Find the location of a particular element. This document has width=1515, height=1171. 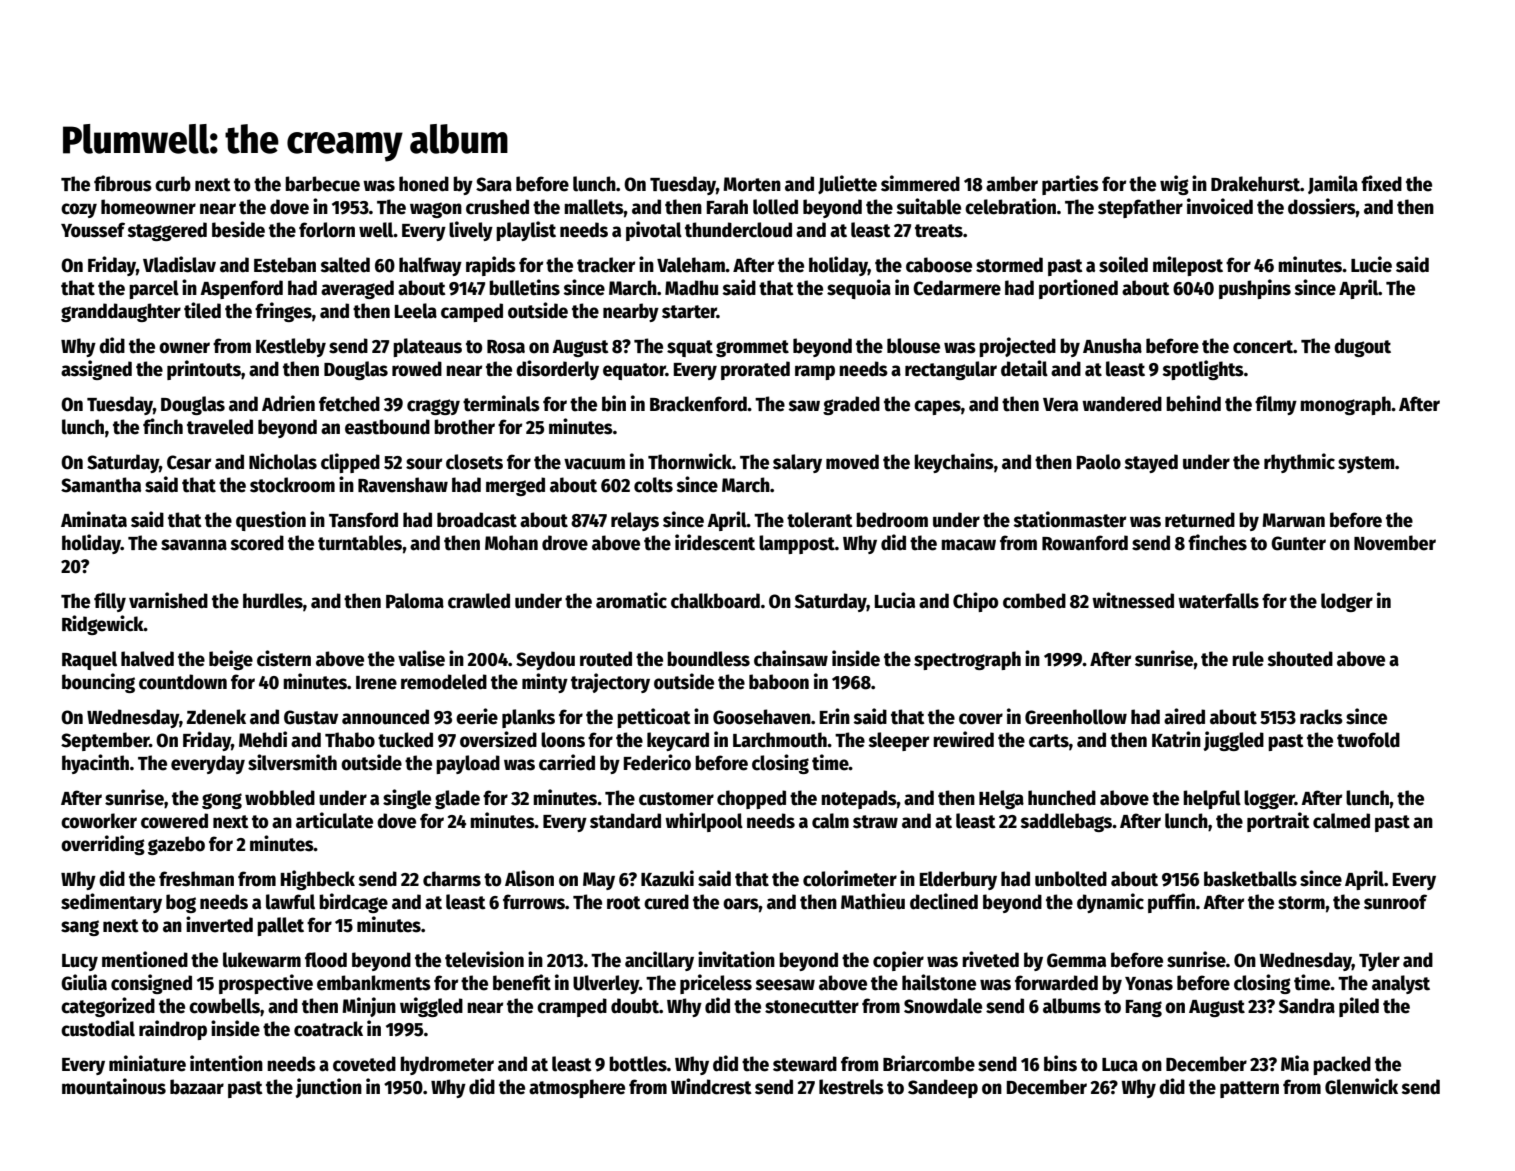

charms is located at coordinates (452, 879).
